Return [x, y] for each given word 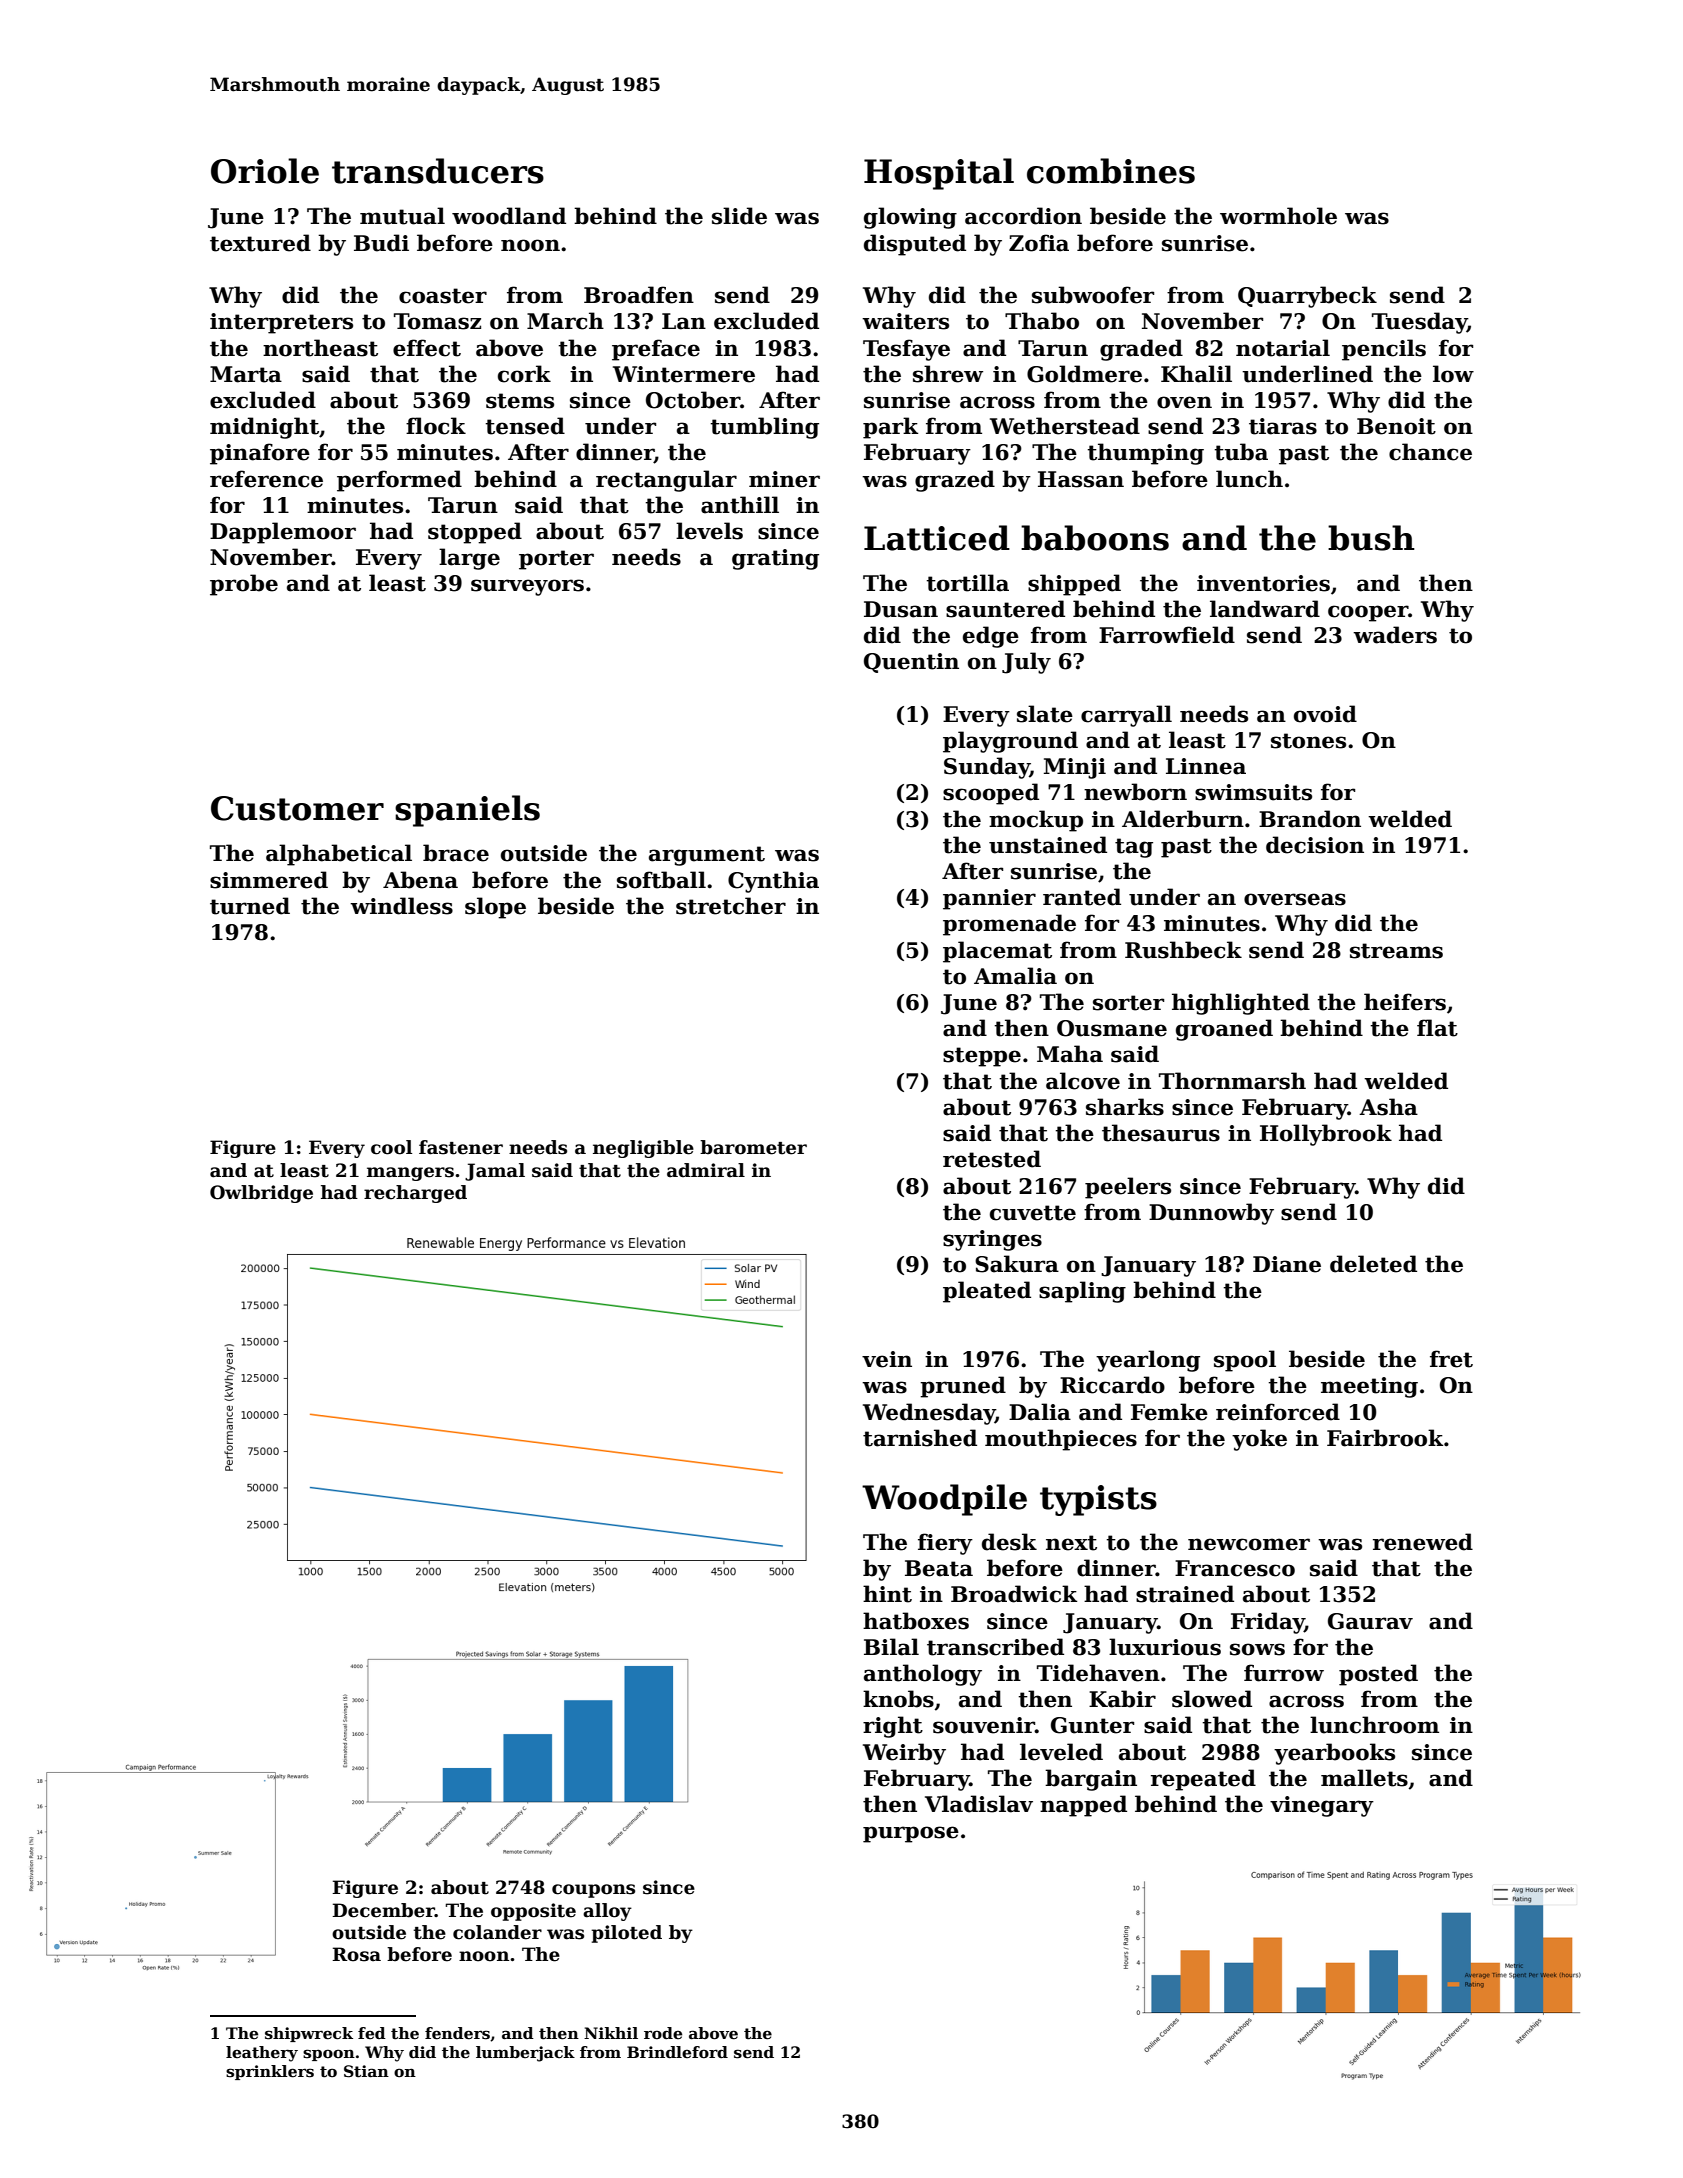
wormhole [1278, 216]
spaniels [467, 811]
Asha [1388, 1107]
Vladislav [979, 1804]
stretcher [731, 906]
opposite [533, 1912]
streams [1396, 951]
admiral [706, 1170]
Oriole [265, 171]
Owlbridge [261, 1194]
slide [739, 216]
